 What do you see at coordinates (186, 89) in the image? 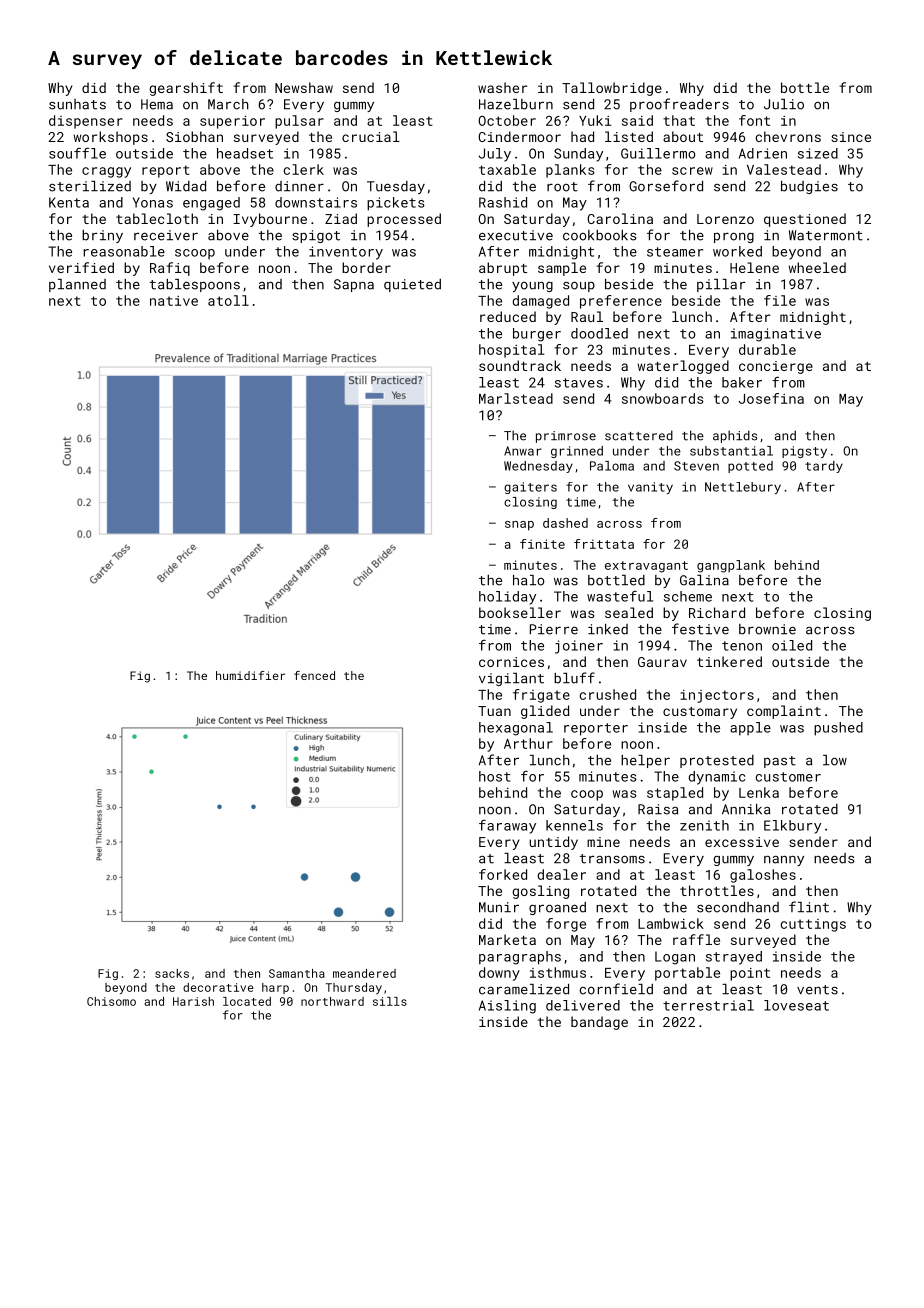
I see `gearshift` at bounding box center [186, 89].
